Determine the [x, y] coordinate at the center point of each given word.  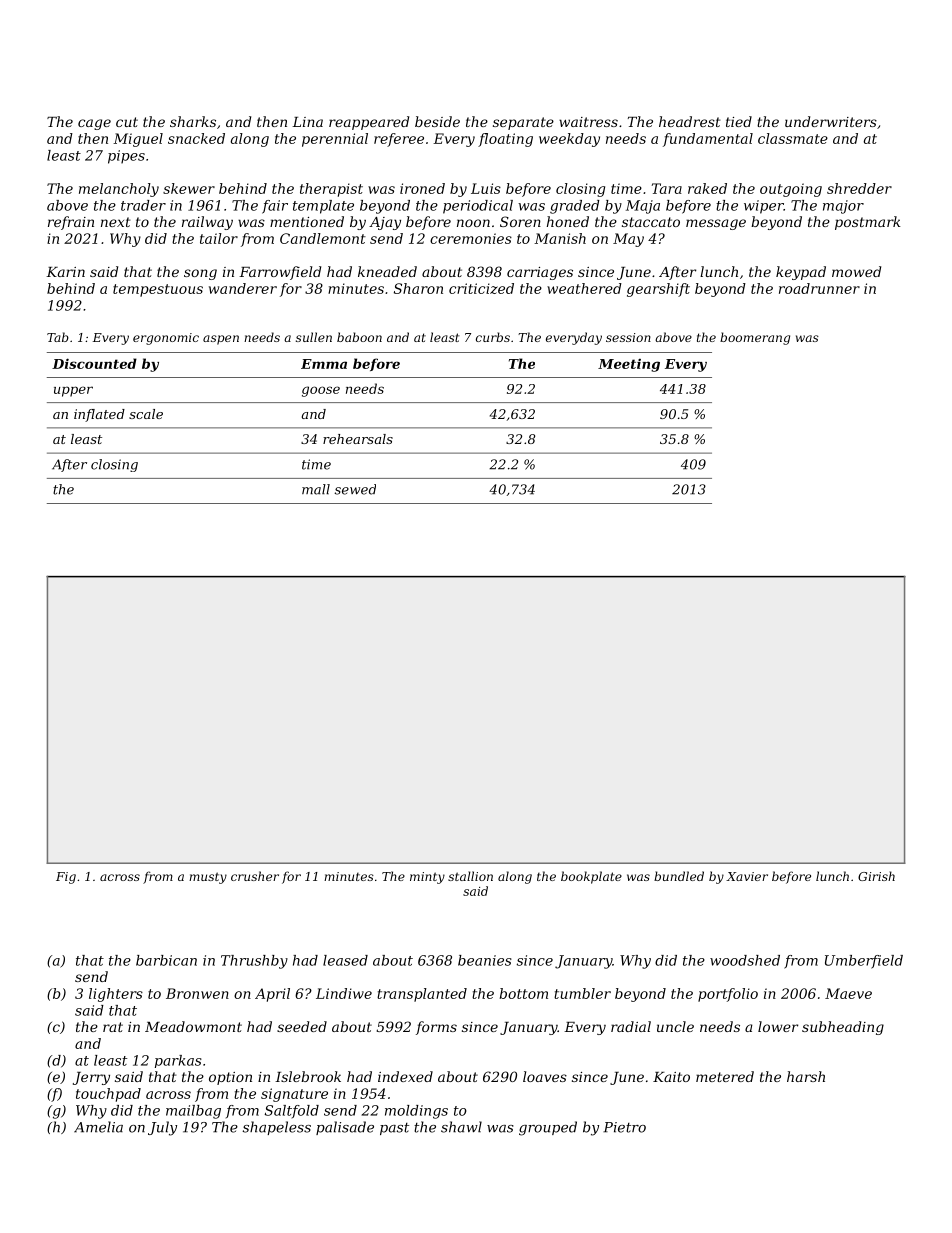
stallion [470, 876]
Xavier [747, 876]
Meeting [629, 365]
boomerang [755, 338]
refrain [71, 223]
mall [316, 489]
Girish [876, 876]
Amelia [98, 1127]
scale [146, 414]
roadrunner [819, 288]
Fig [66, 878]
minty [427, 878]
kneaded [387, 271]
